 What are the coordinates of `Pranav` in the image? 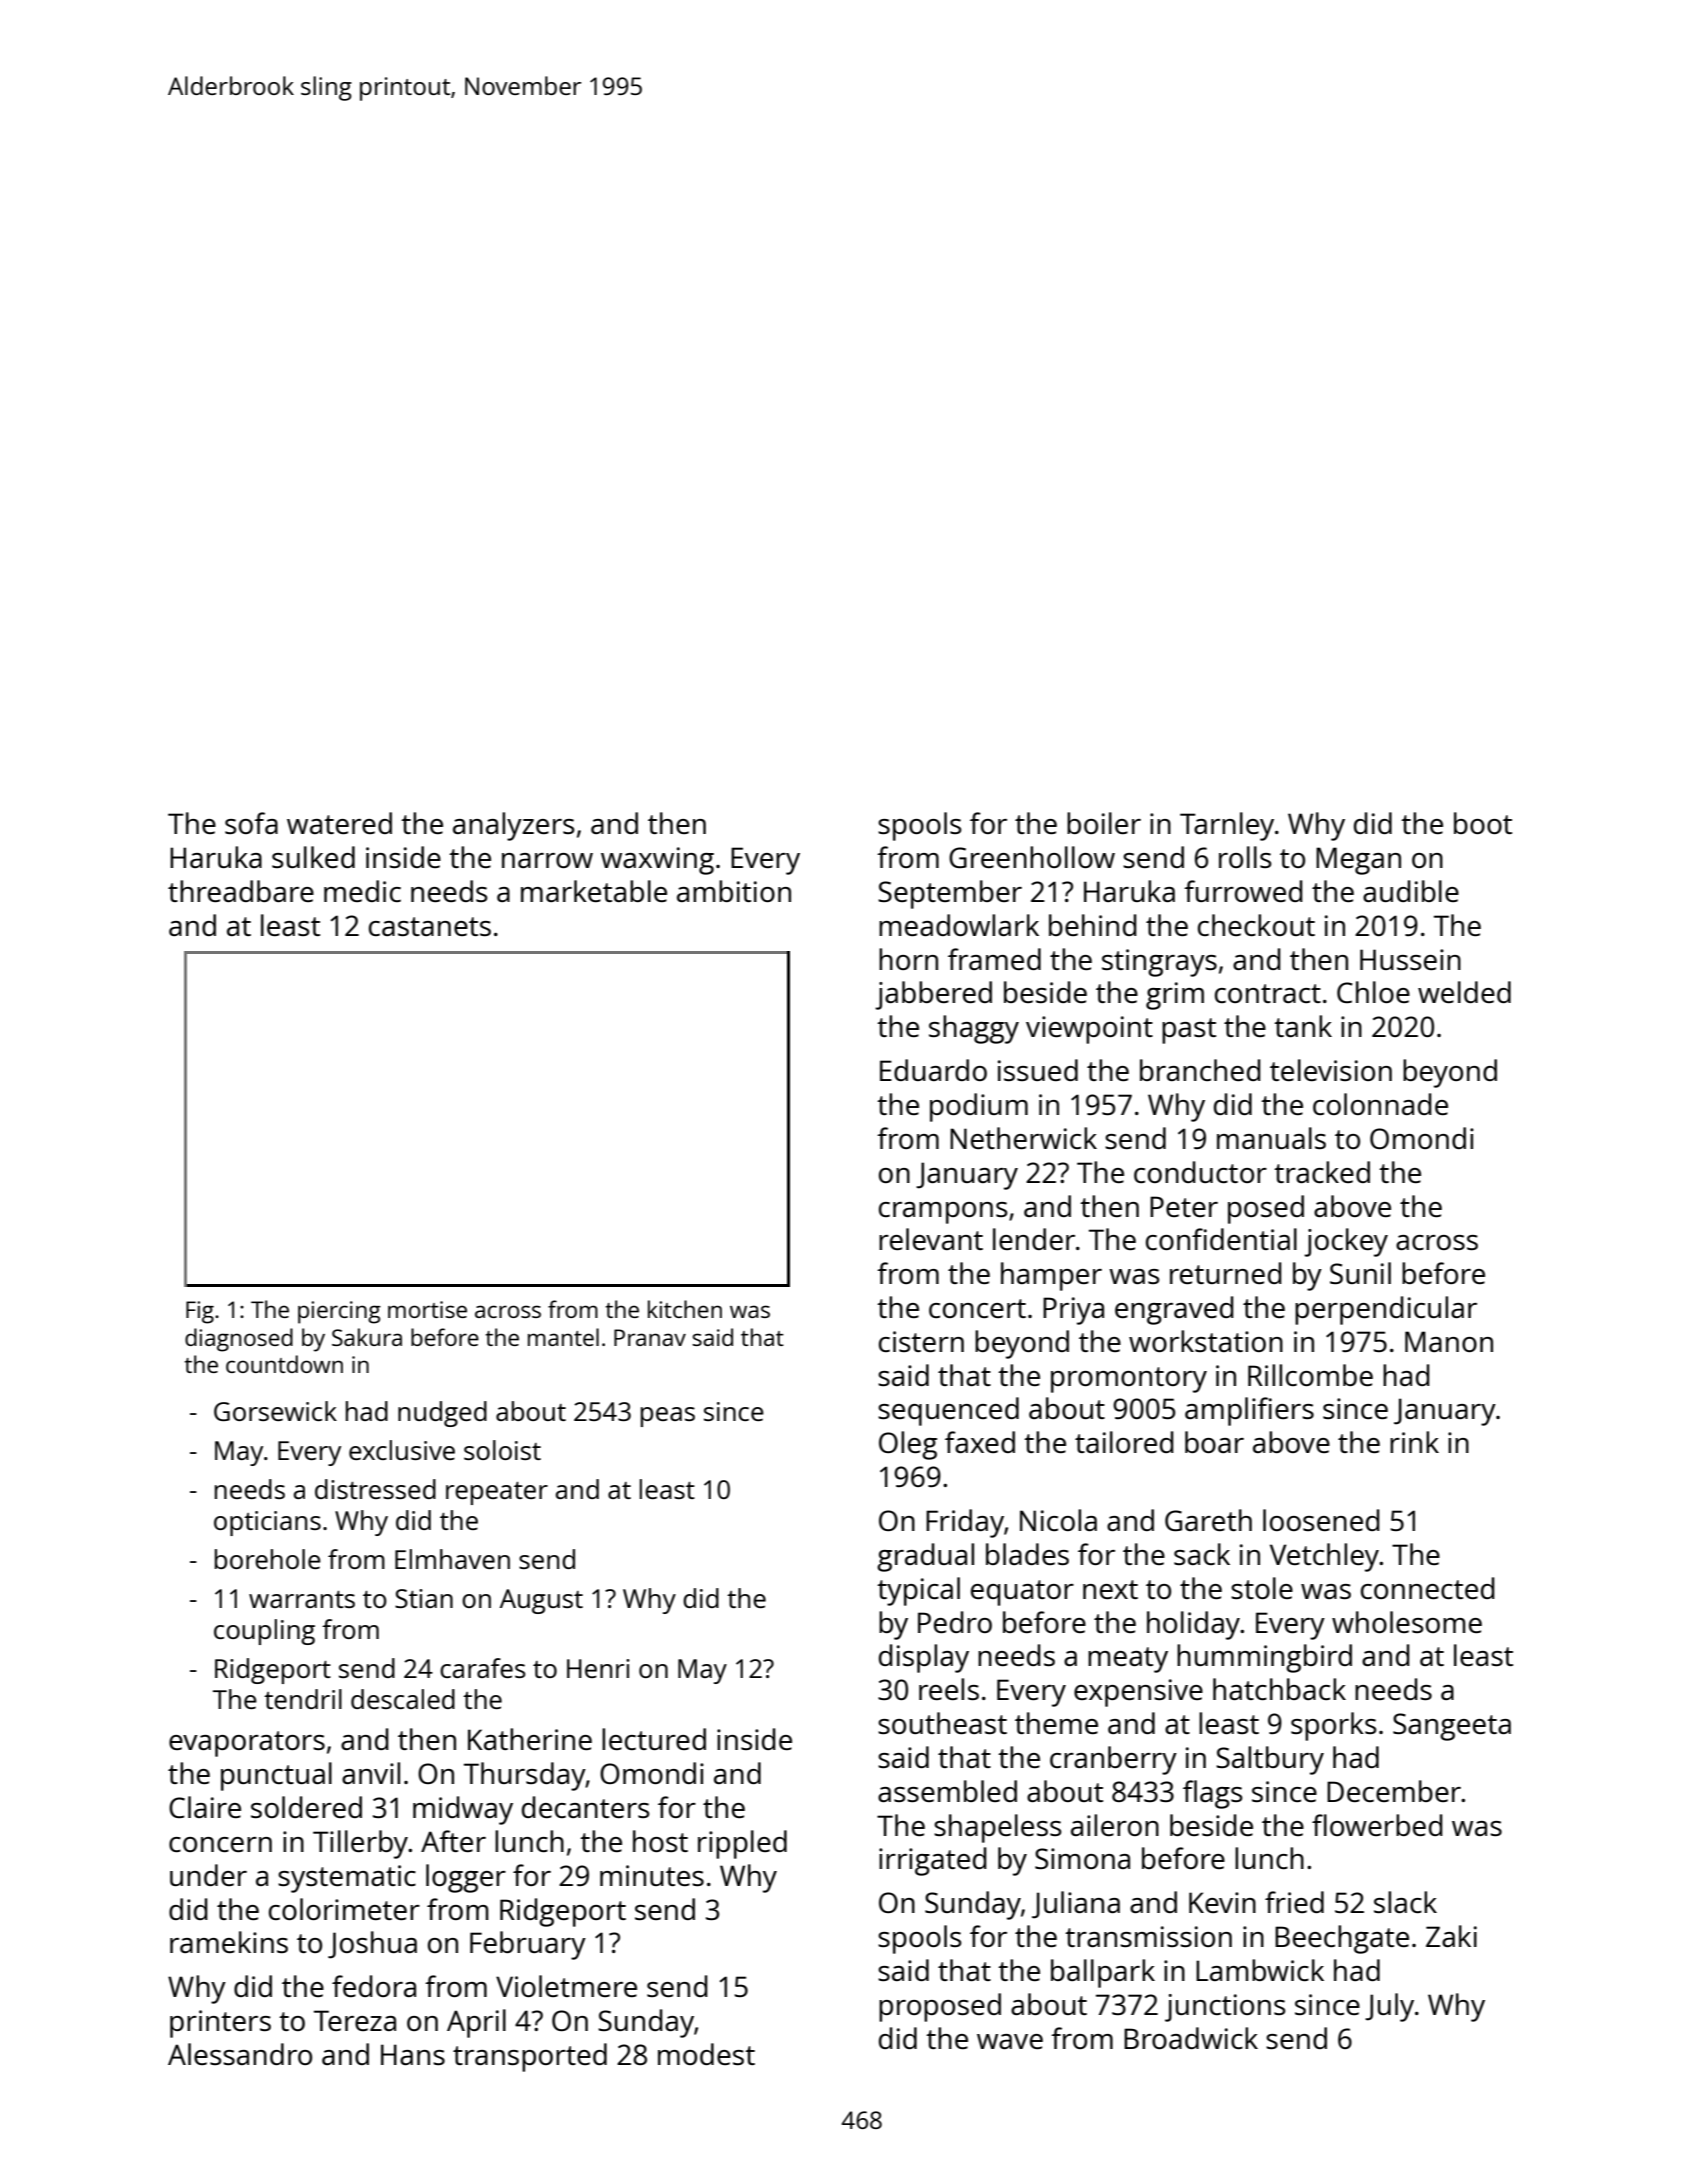 It's located at (650, 1337).
